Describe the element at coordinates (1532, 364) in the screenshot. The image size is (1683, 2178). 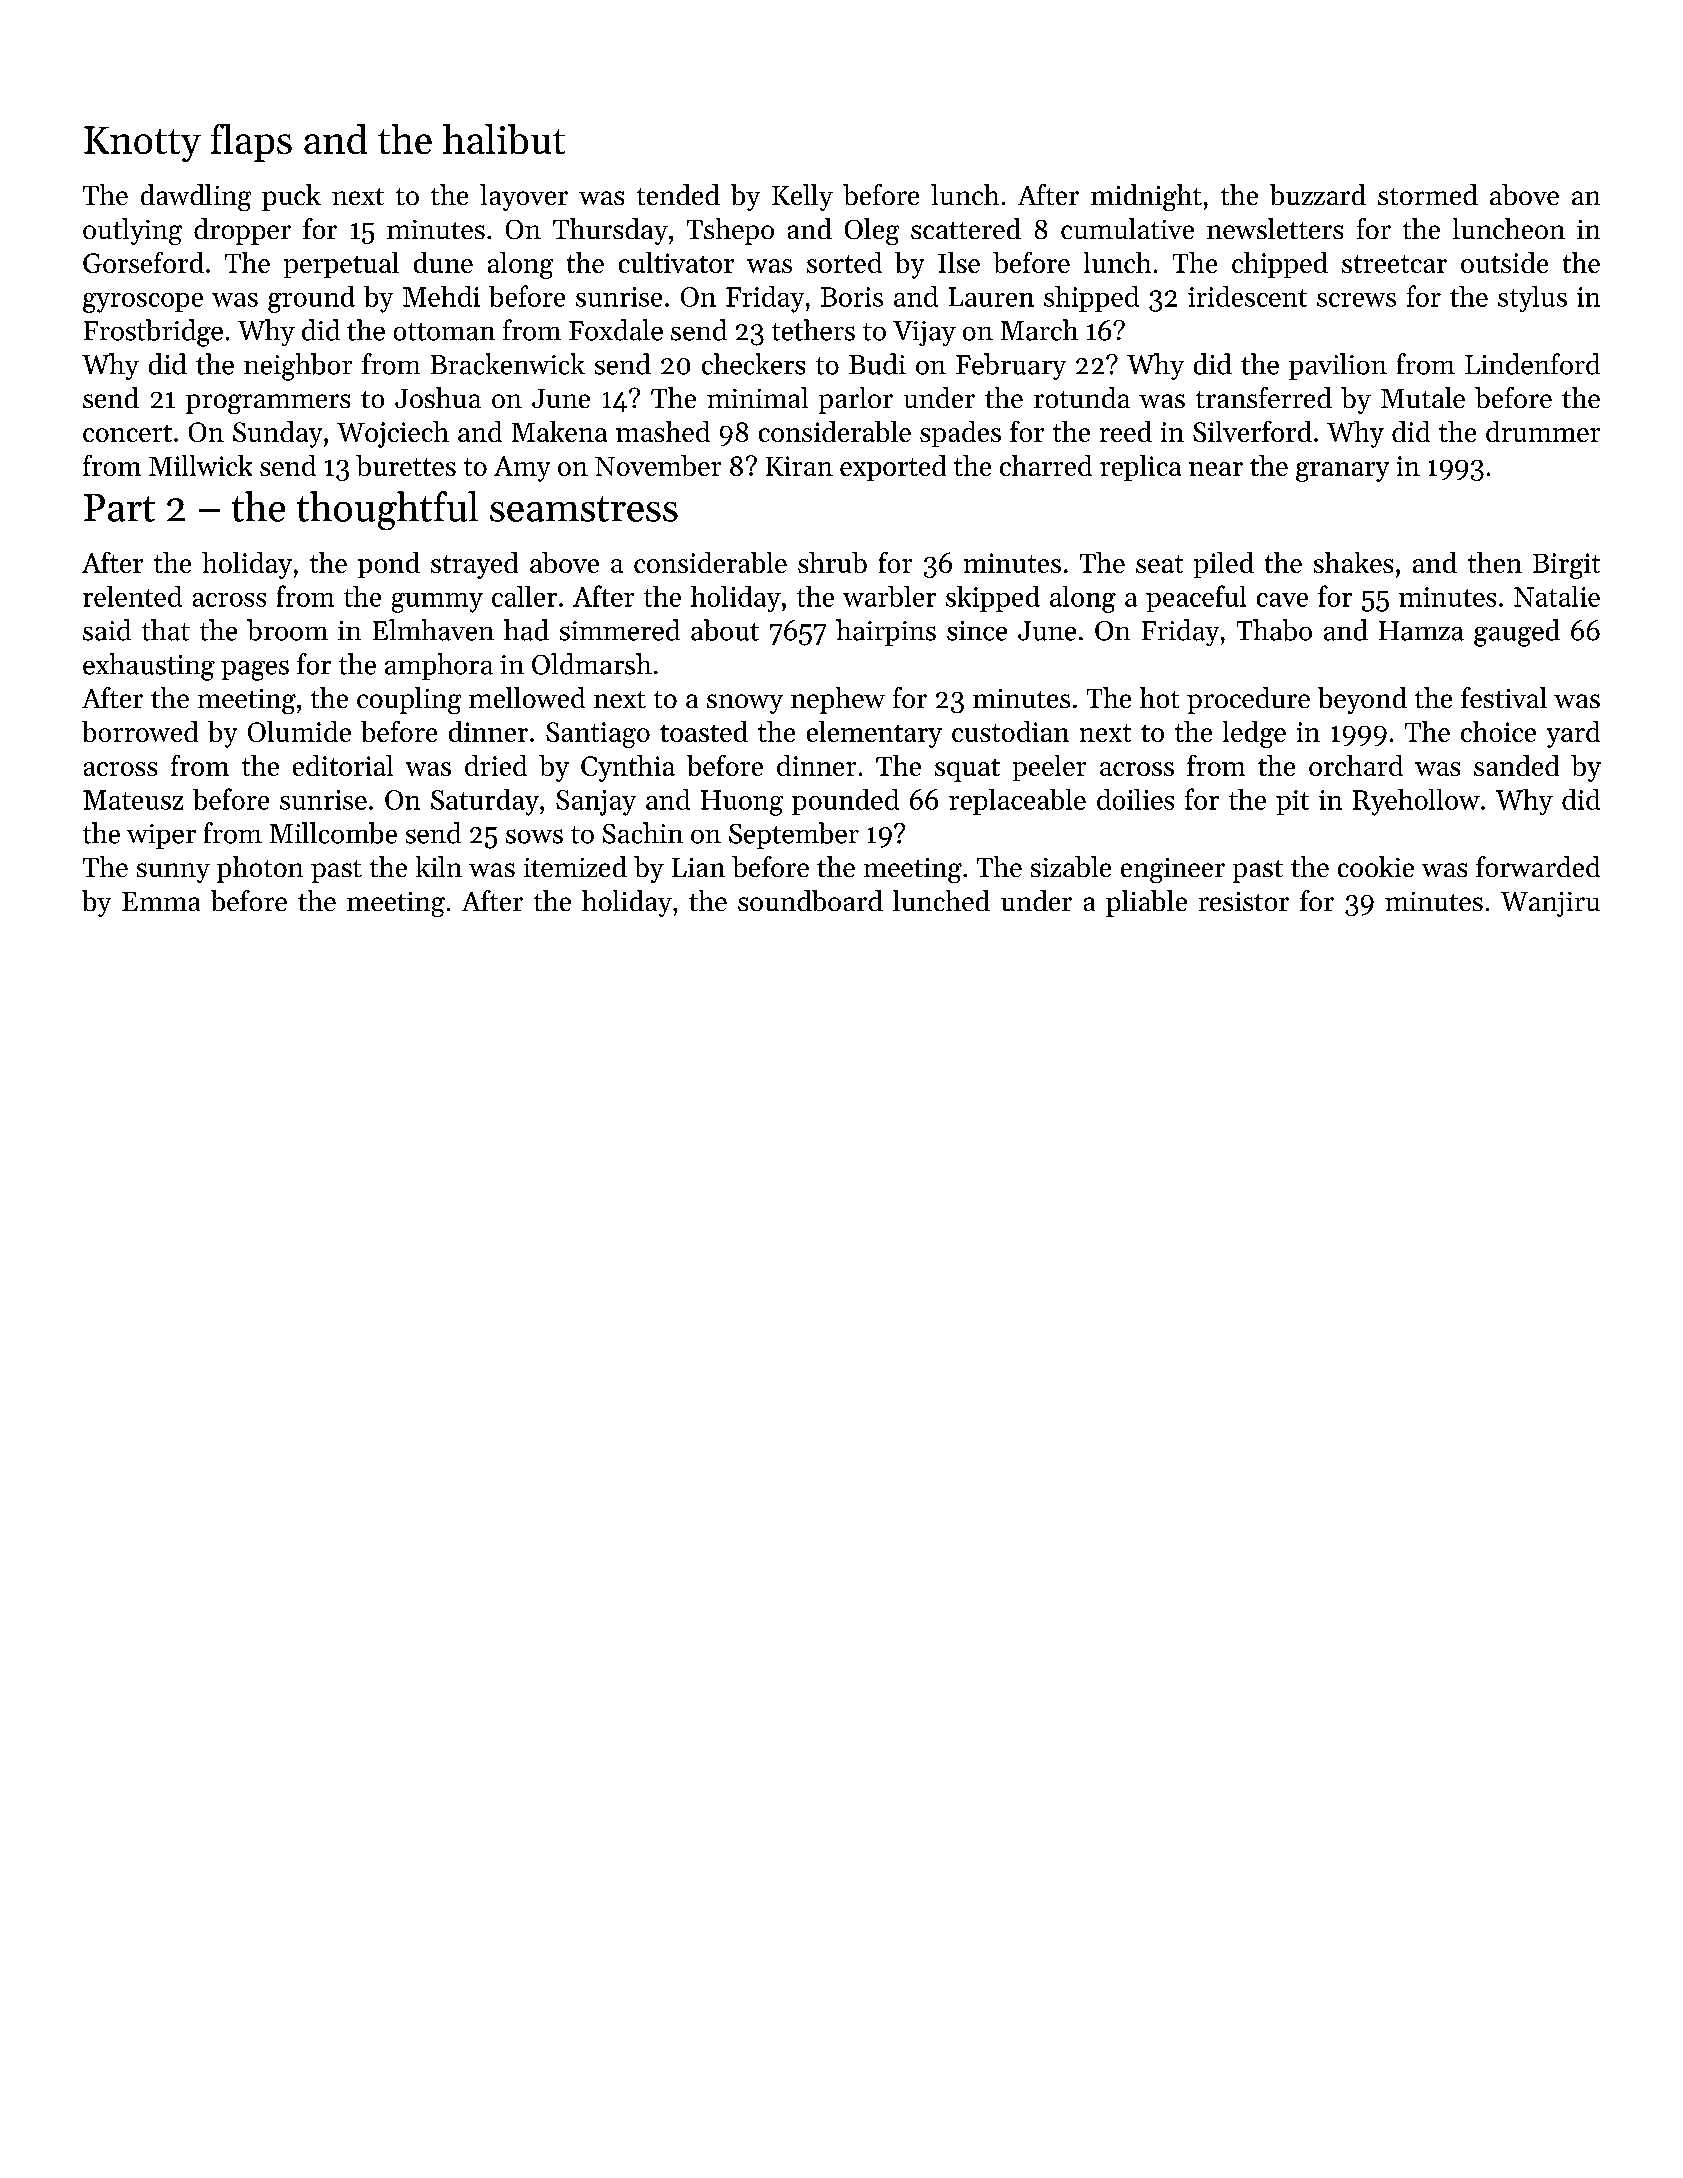
I see `Lindenford` at that location.
